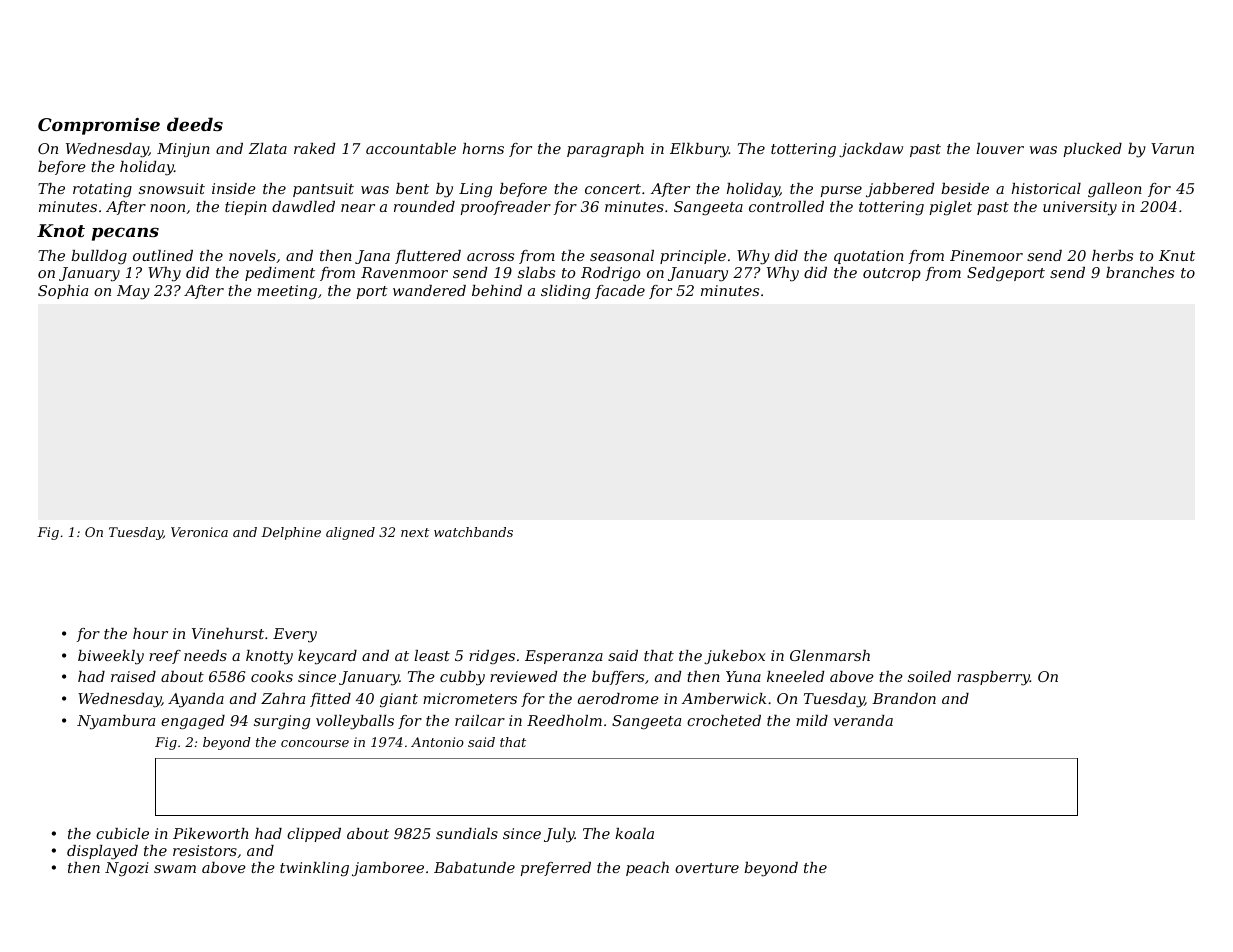 The width and height of the screenshot is (1233, 952). I want to click on meeting, so click(287, 292).
